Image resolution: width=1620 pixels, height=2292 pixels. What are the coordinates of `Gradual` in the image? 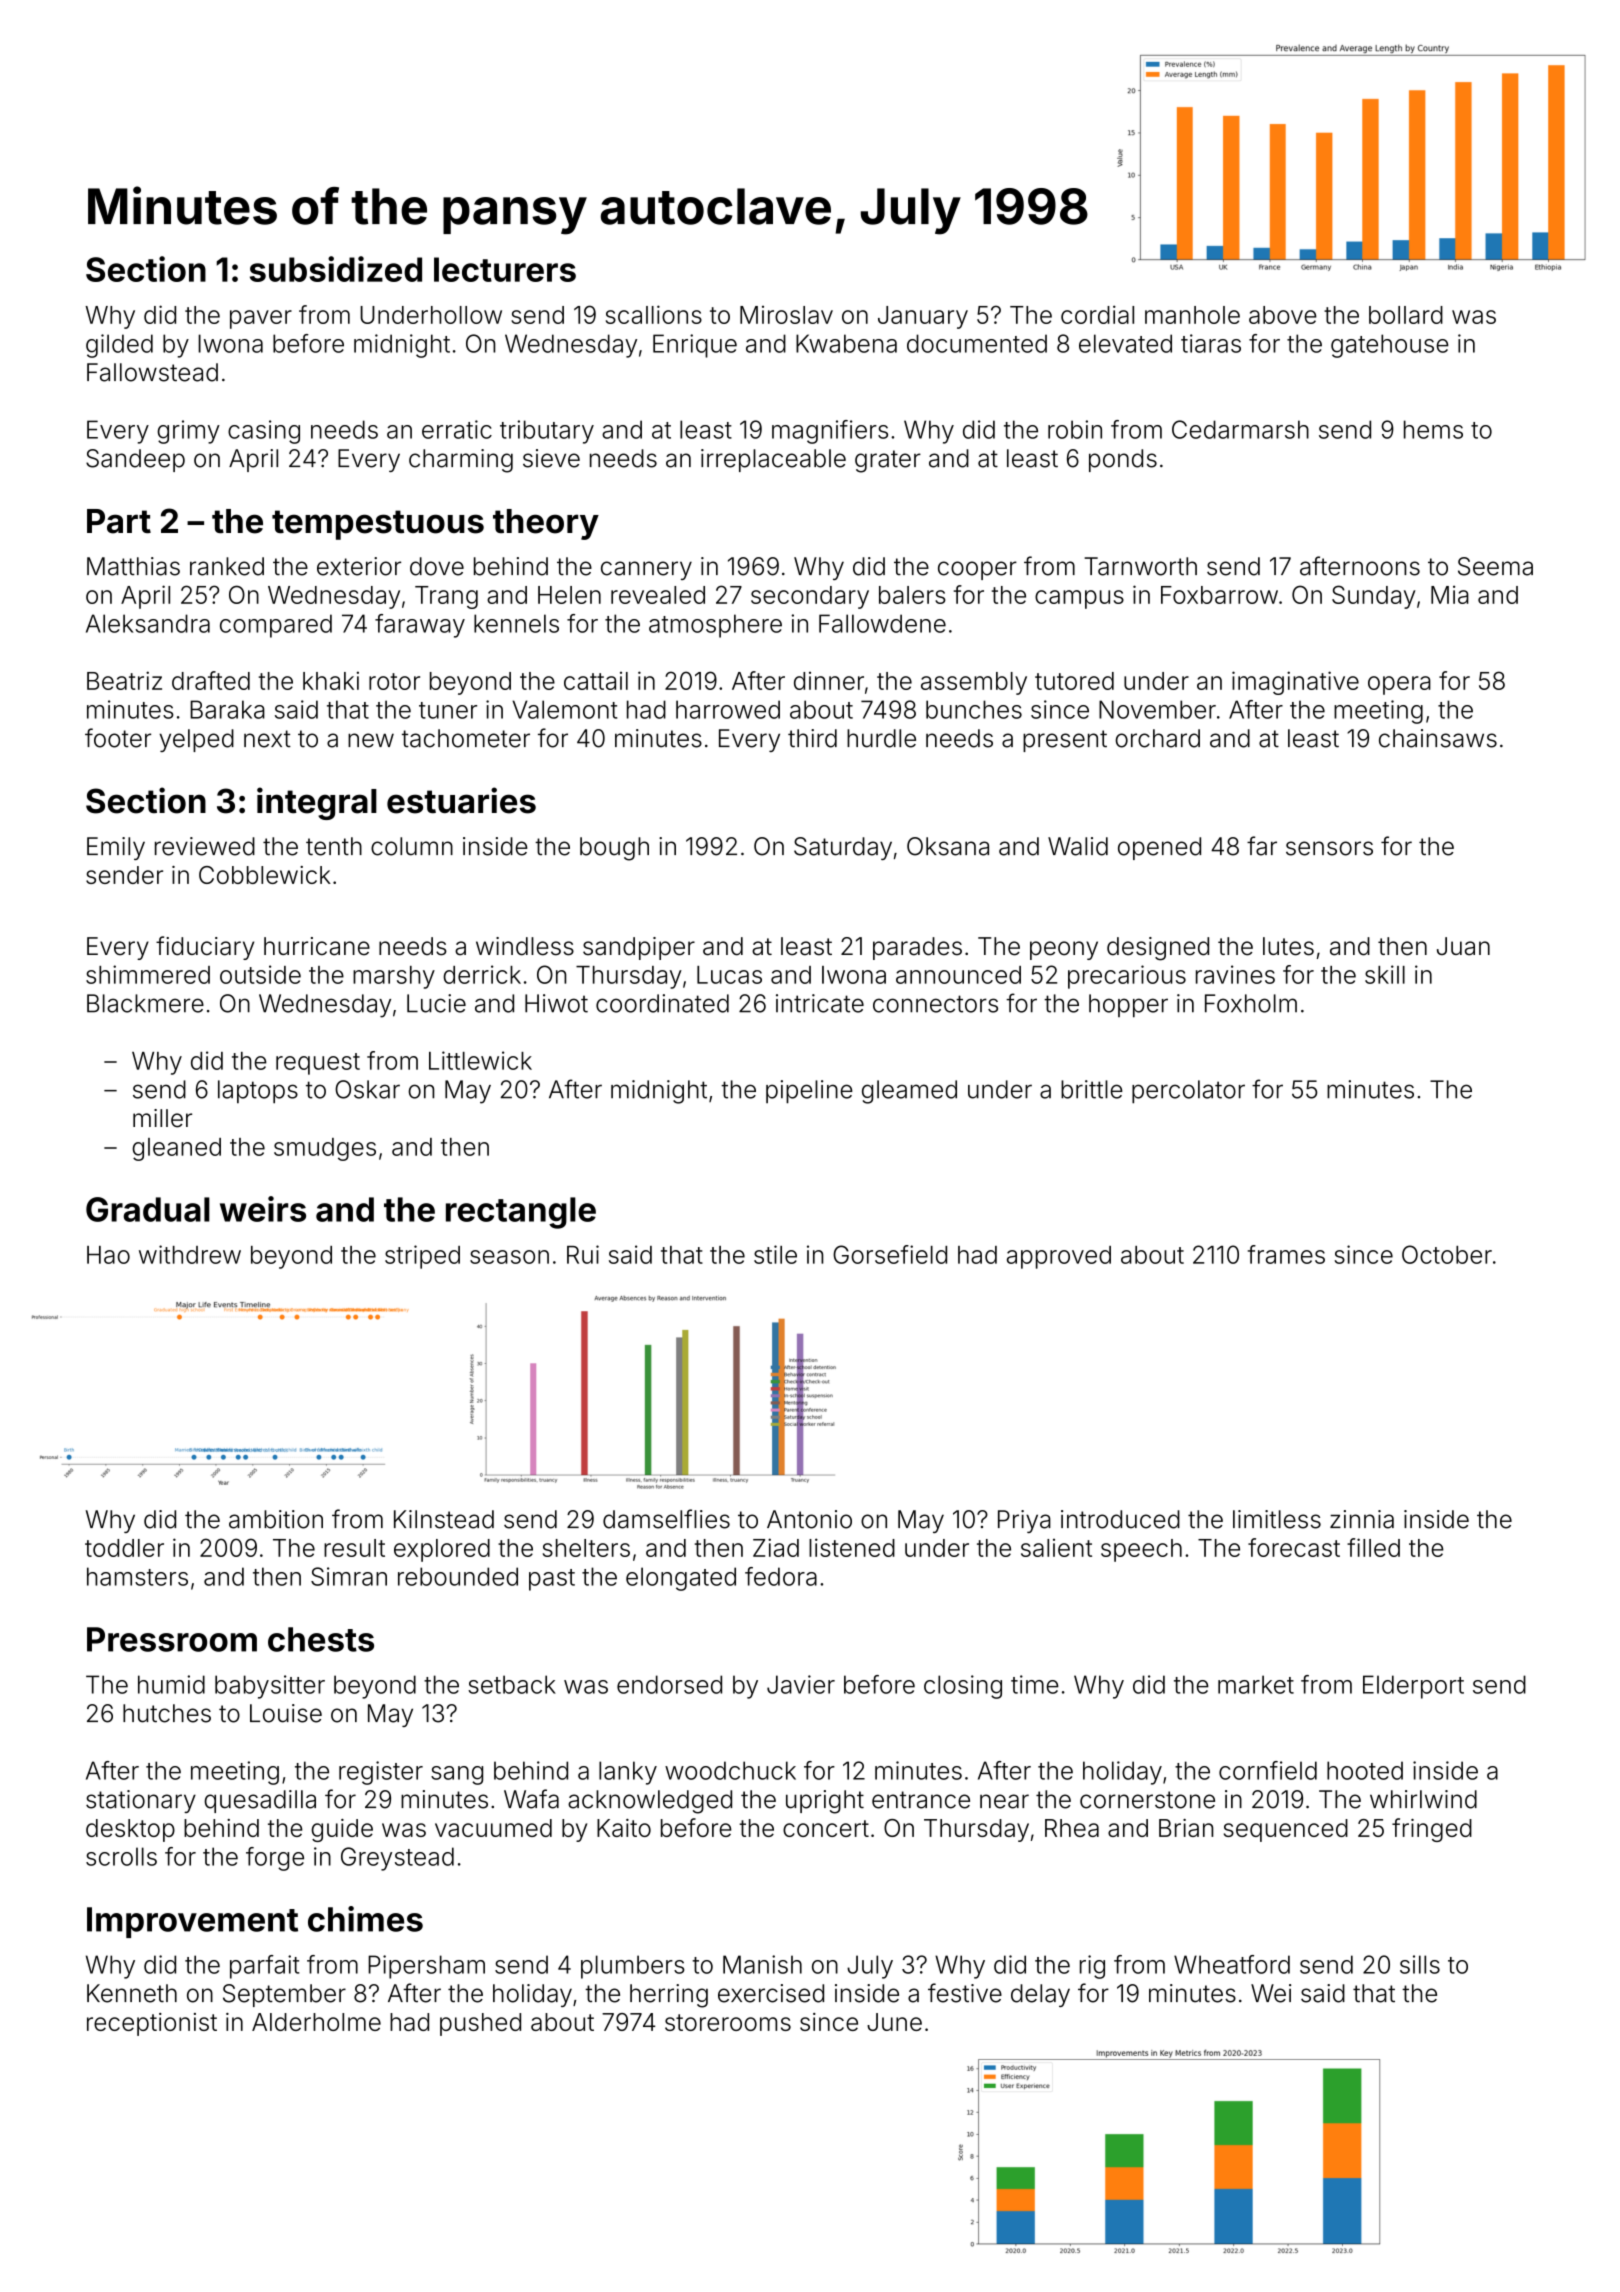 It's located at (148, 1209).
